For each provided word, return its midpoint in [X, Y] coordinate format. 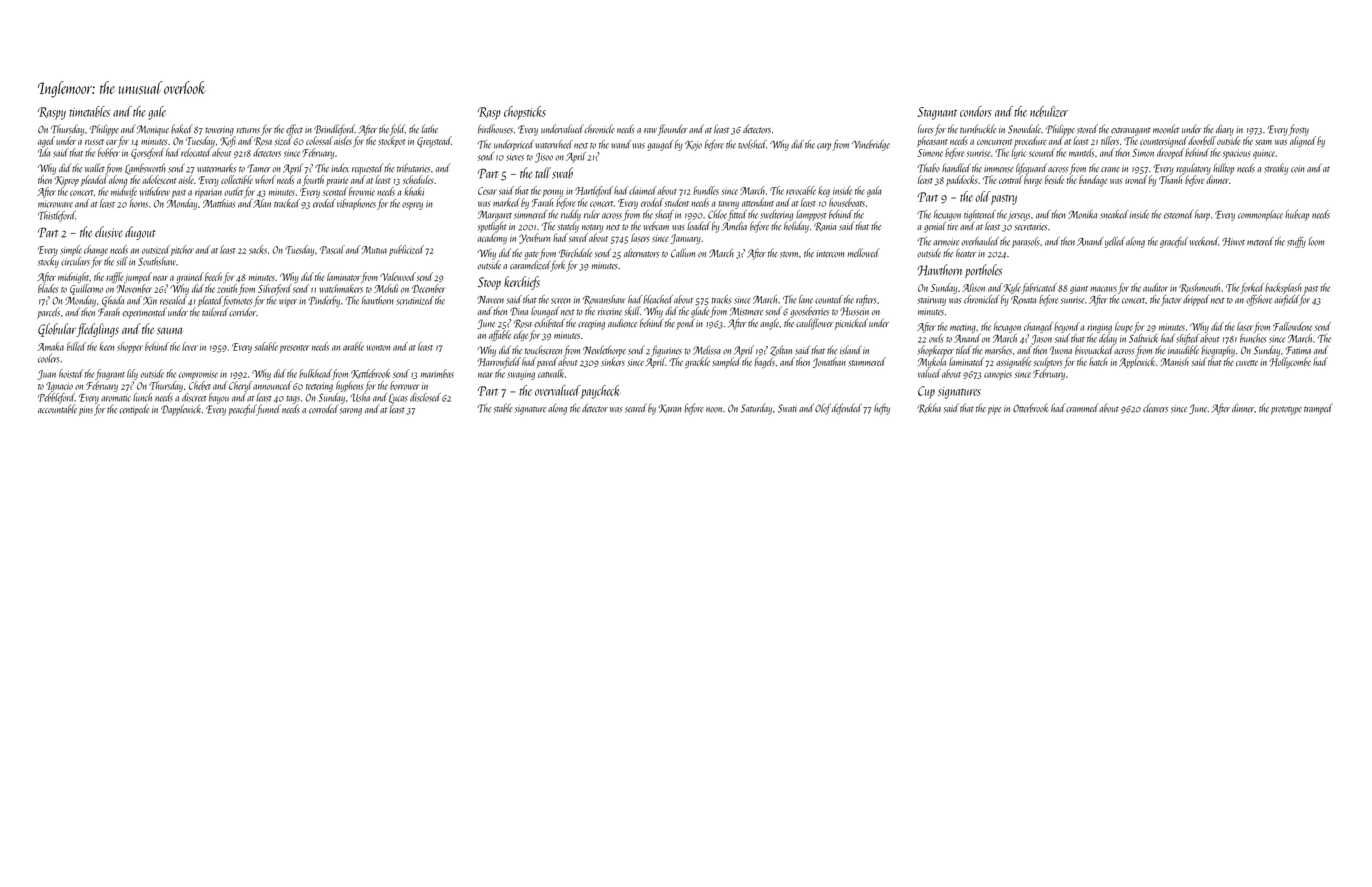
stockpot [391, 141]
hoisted [71, 373]
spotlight [492, 227]
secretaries [1031, 227]
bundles [706, 190]
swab [562, 173]
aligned [1303, 142]
